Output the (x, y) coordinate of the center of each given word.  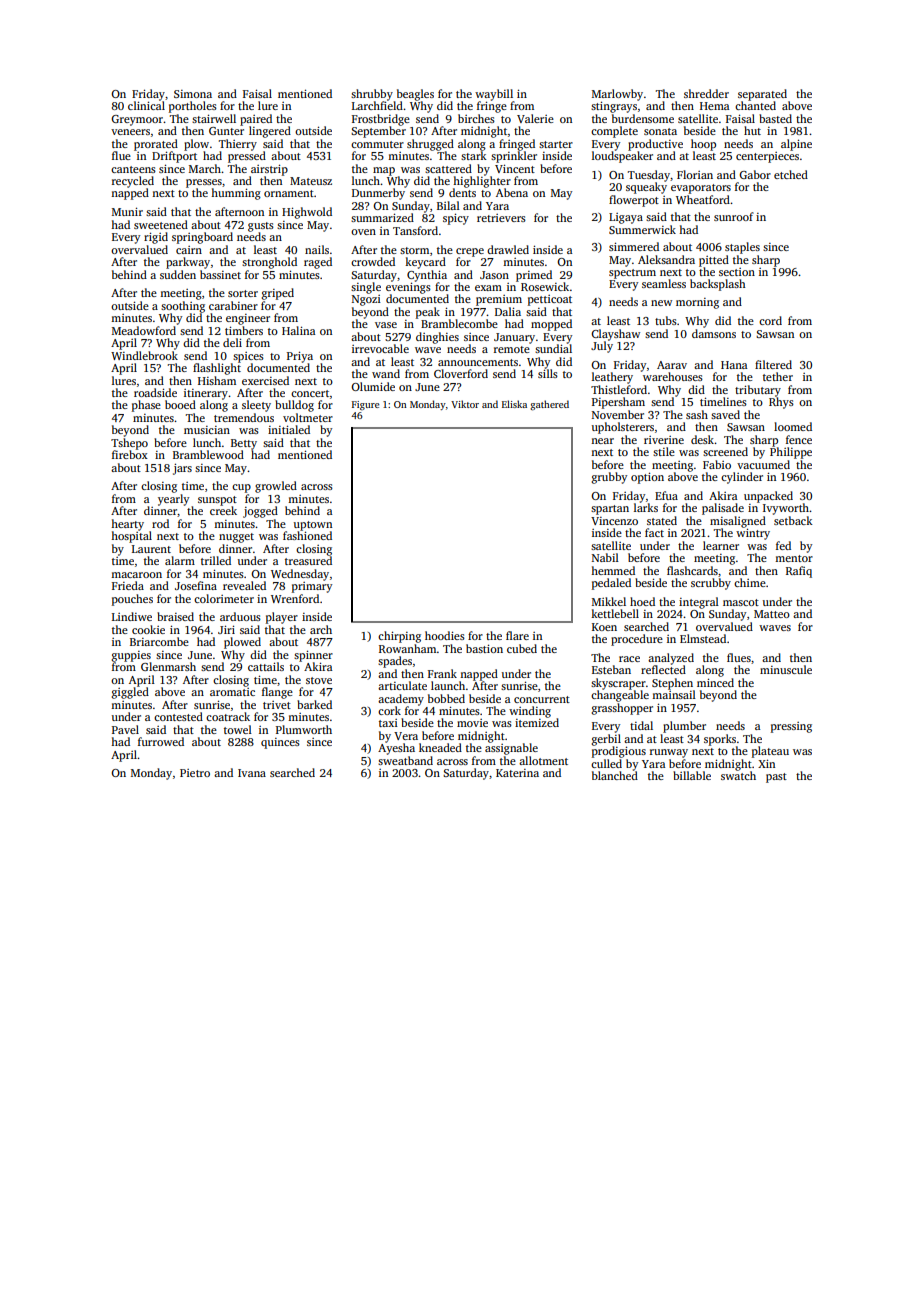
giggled (130, 693)
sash (697, 414)
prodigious (619, 752)
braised (175, 616)
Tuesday (649, 176)
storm (414, 250)
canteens (133, 169)
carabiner (233, 305)
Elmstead (703, 638)
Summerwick (642, 229)
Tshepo (129, 444)
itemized (537, 722)
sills (548, 373)
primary (312, 587)
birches (476, 118)
